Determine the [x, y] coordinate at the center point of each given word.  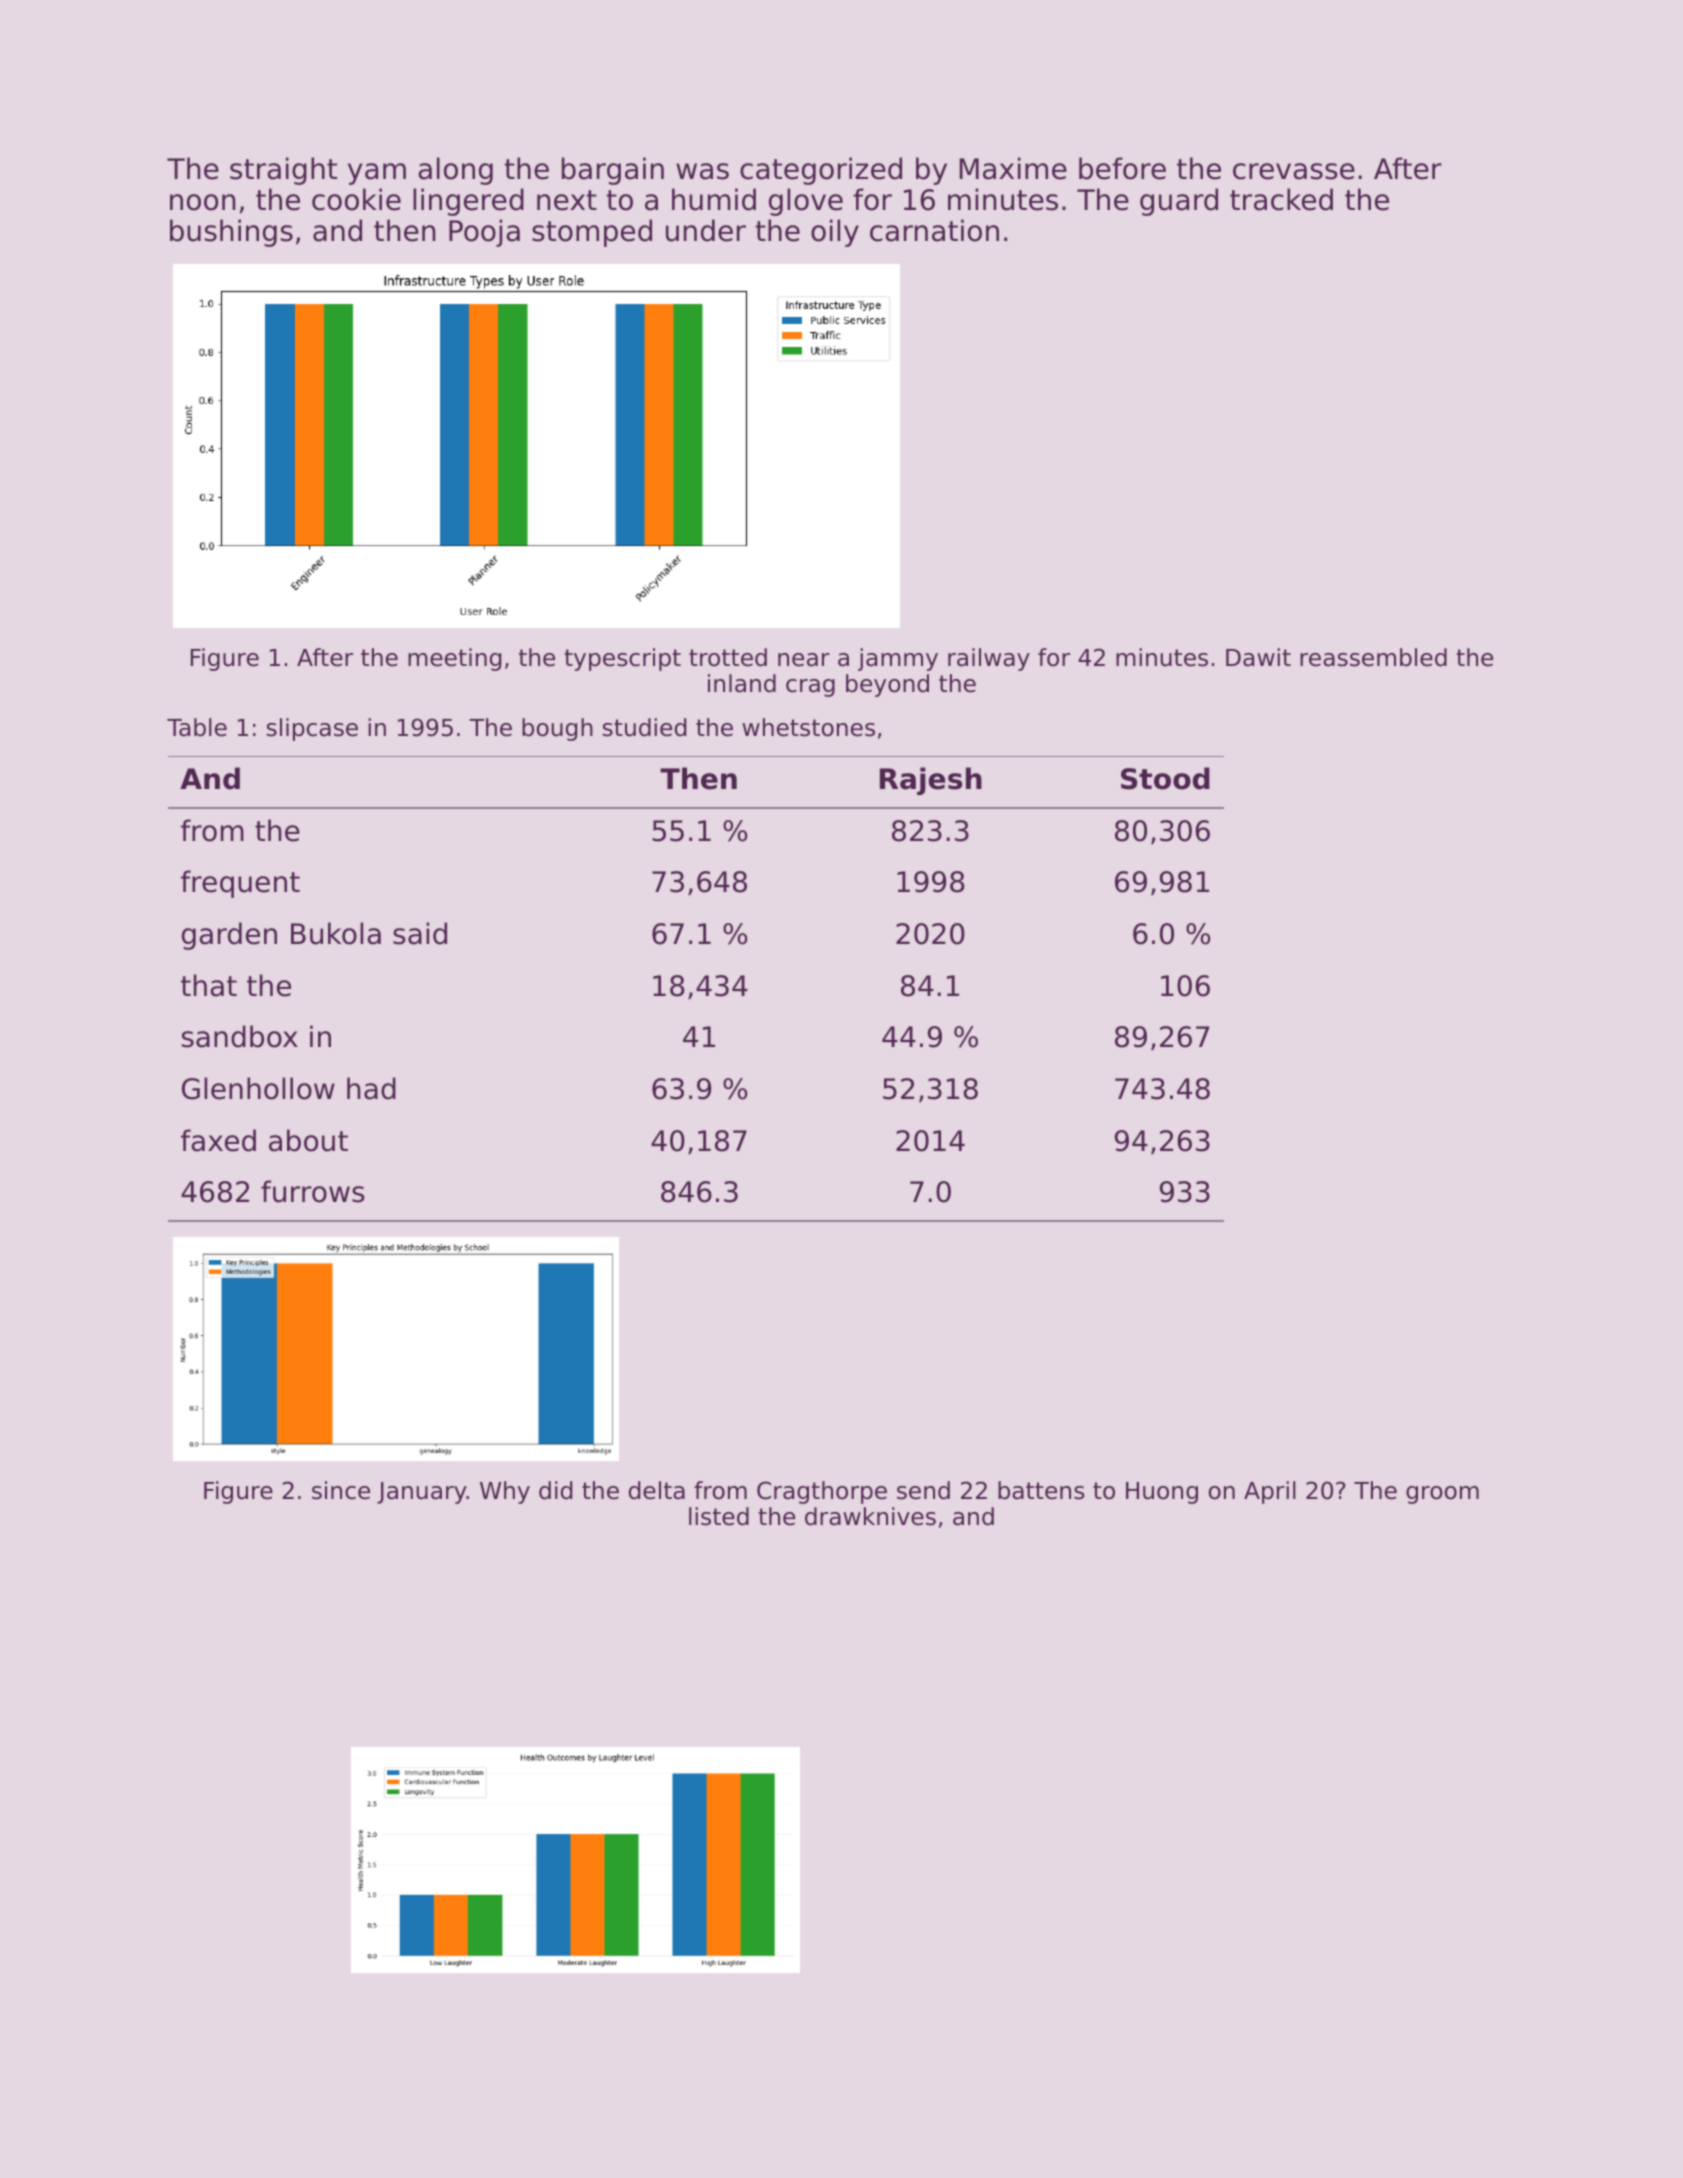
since [341, 1490]
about [308, 1140]
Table [197, 727]
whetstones [808, 727]
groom [1442, 1495]
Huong [1162, 1493]
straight [283, 171]
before [1122, 168]
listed [719, 1516]
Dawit [1258, 657]
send [923, 1490]
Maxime [1013, 168]
